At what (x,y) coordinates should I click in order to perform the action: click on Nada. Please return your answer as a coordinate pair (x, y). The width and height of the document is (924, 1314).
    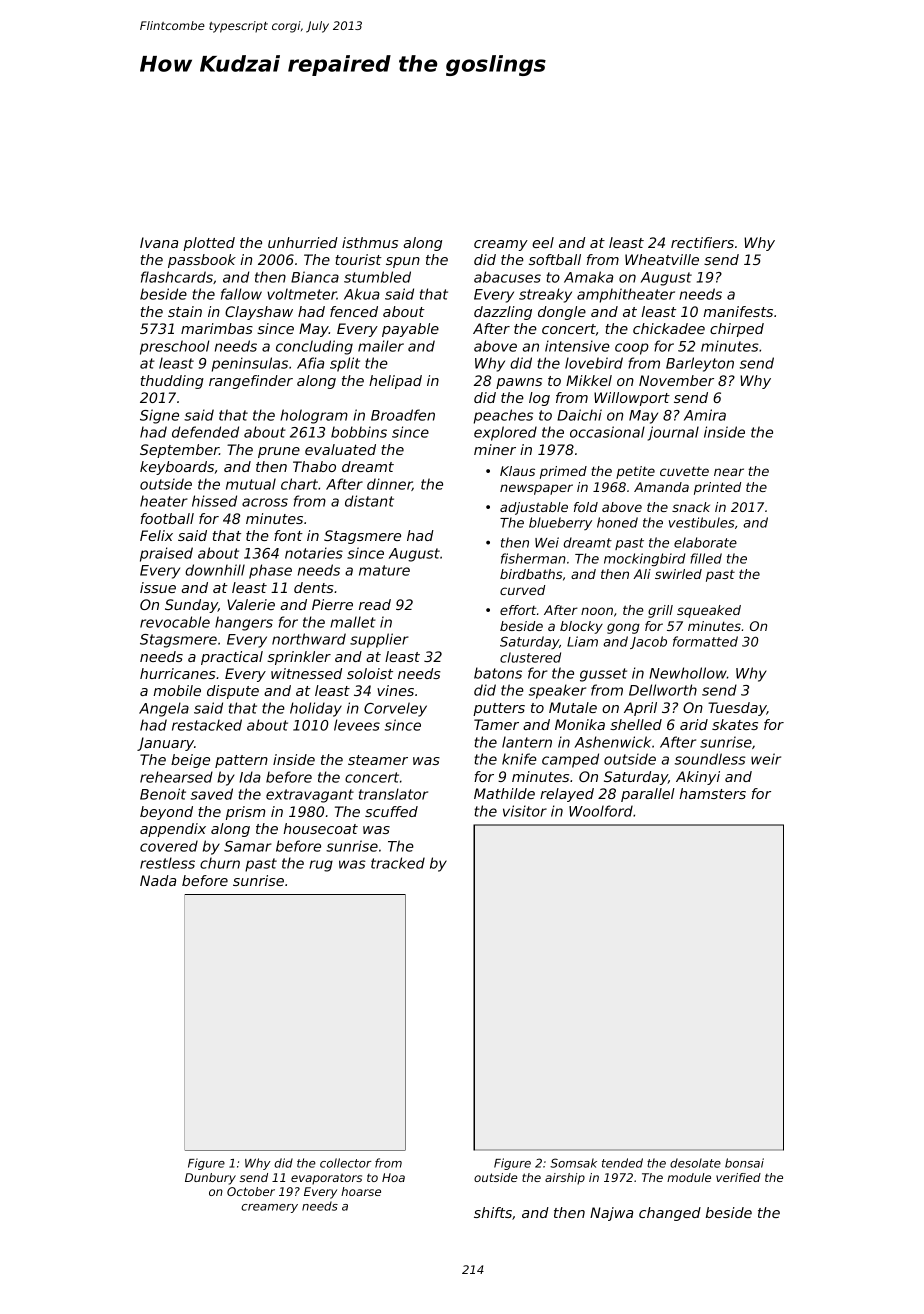
    Looking at the image, I should click on (158, 880).
